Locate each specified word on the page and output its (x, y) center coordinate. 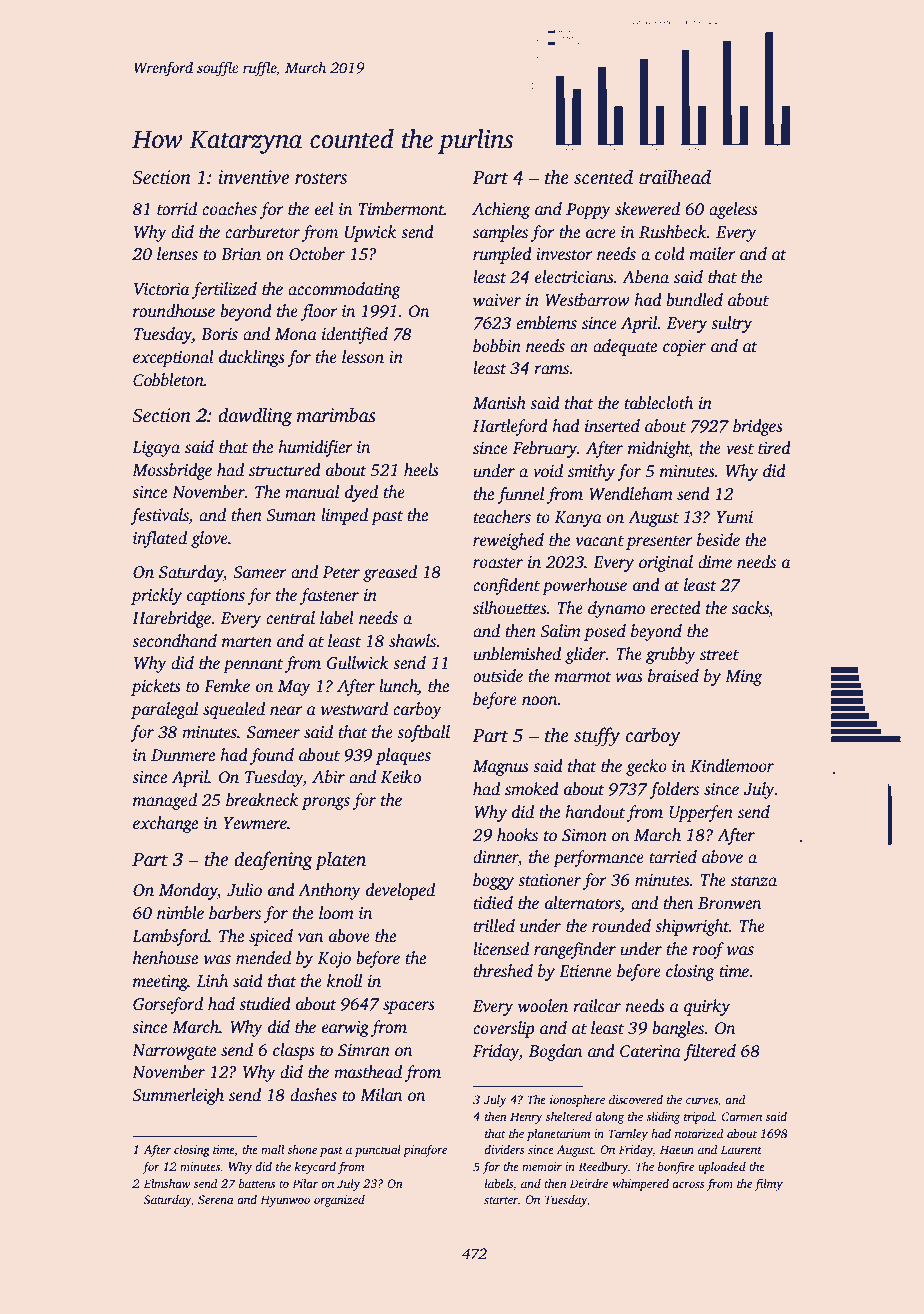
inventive (253, 177)
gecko (646, 767)
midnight (659, 449)
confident (506, 586)
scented (603, 177)
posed (605, 632)
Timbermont (401, 209)
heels (421, 470)
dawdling (255, 417)
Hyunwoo (285, 1201)
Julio (244, 890)
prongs (326, 803)
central (290, 618)
